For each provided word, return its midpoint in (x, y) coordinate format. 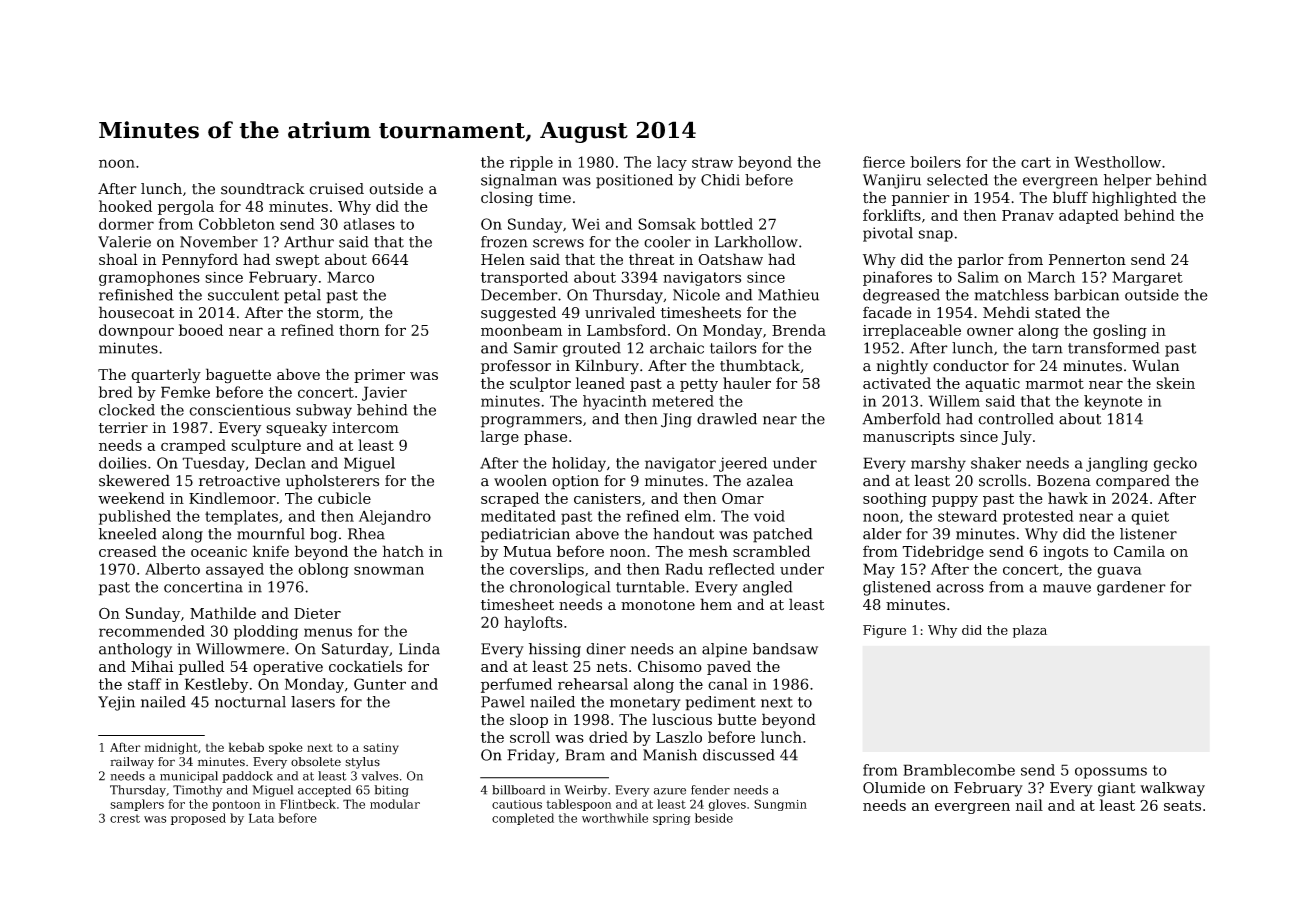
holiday (579, 464)
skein (1175, 383)
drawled (727, 419)
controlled (1016, 419)
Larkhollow (756, 242)
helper (1128, 181)
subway (324, 411)
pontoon (236, 805)
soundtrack (263, 189)
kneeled (128, 534)
